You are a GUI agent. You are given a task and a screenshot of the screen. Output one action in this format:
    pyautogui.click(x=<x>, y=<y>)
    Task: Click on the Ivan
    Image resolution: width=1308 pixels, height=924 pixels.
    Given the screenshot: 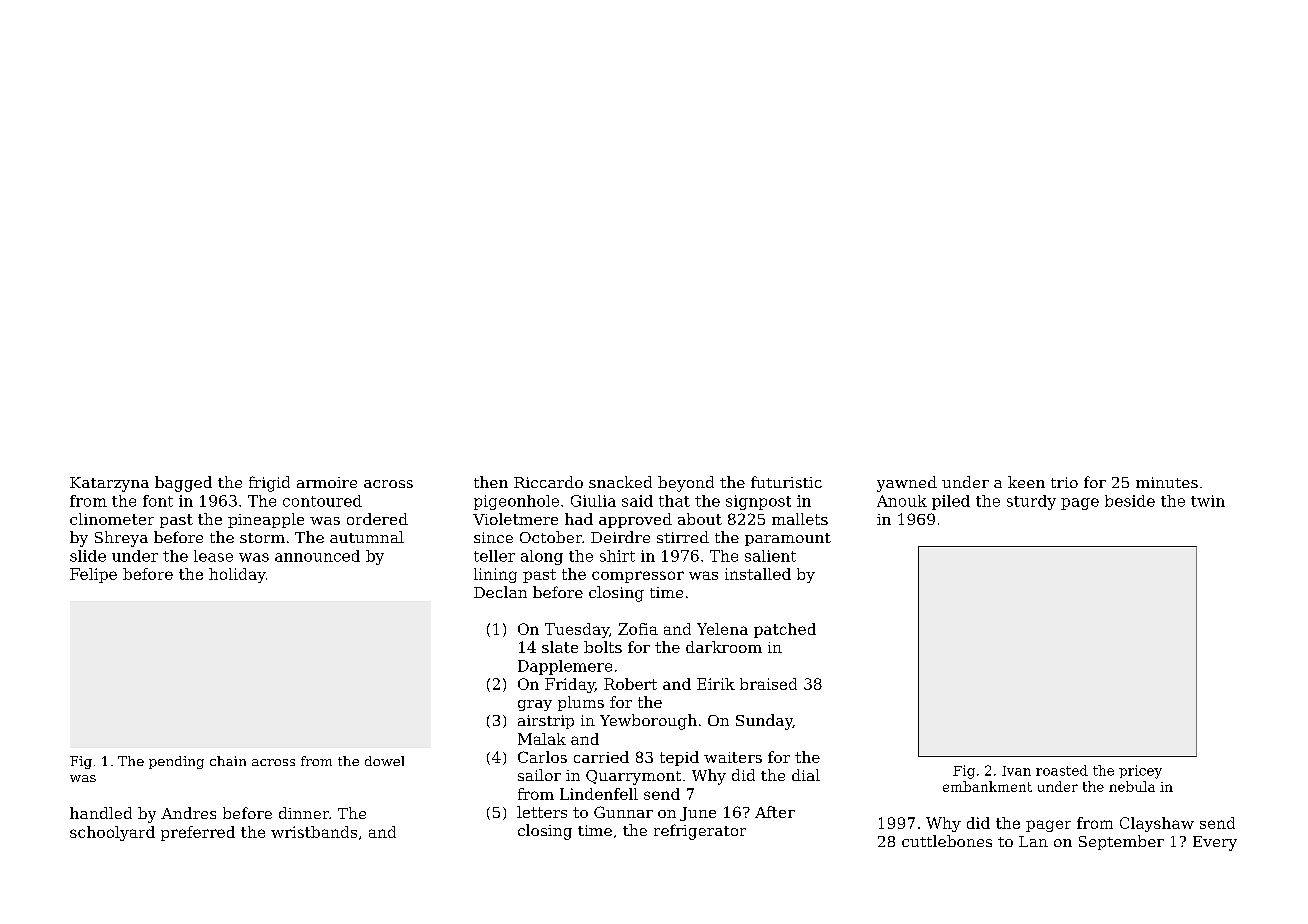 What is the action you would take?
    pyautogui.click(x=1016, y=771)
